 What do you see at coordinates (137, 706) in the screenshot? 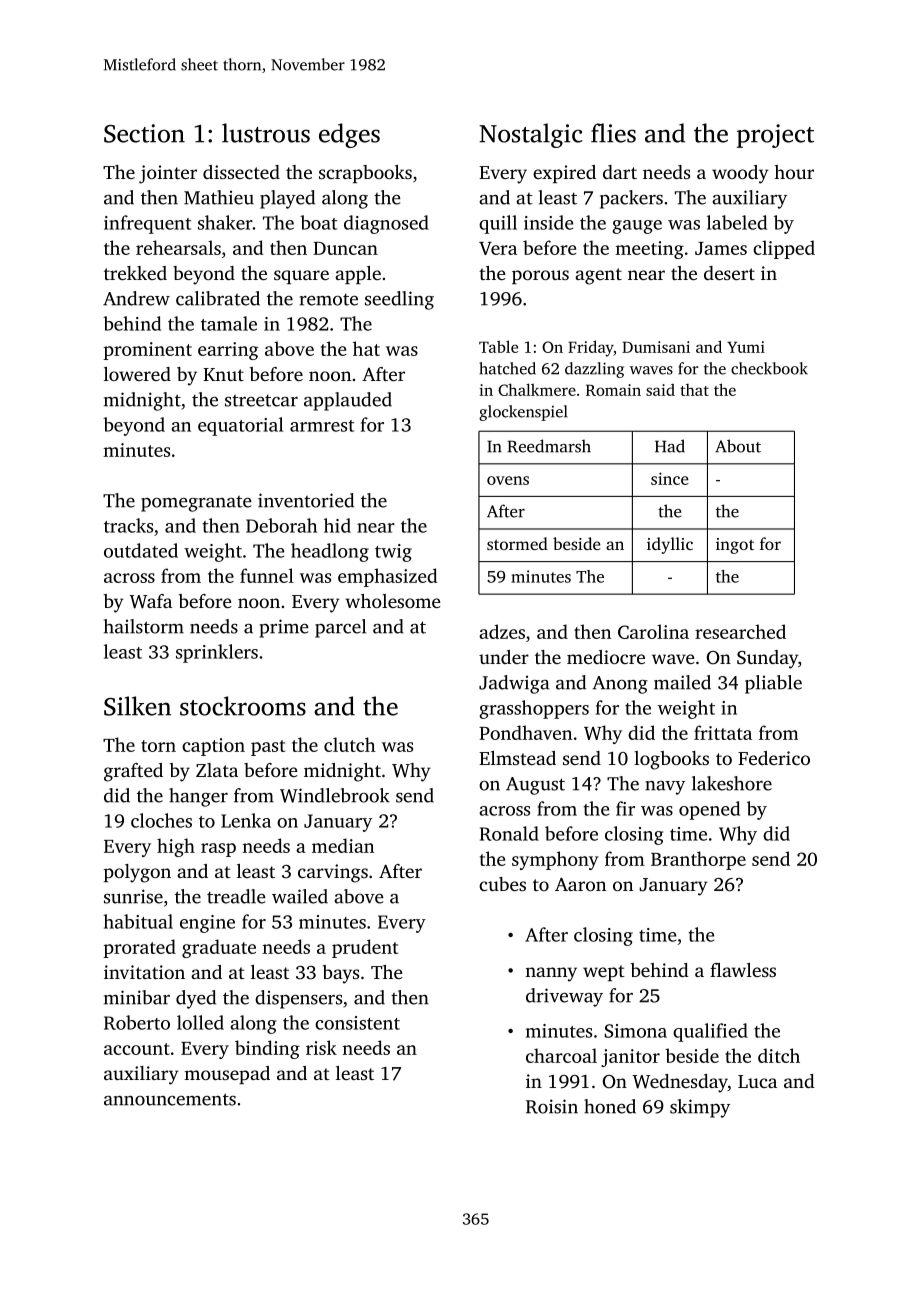
I see `Silken` at bounding box center [137, 706].
